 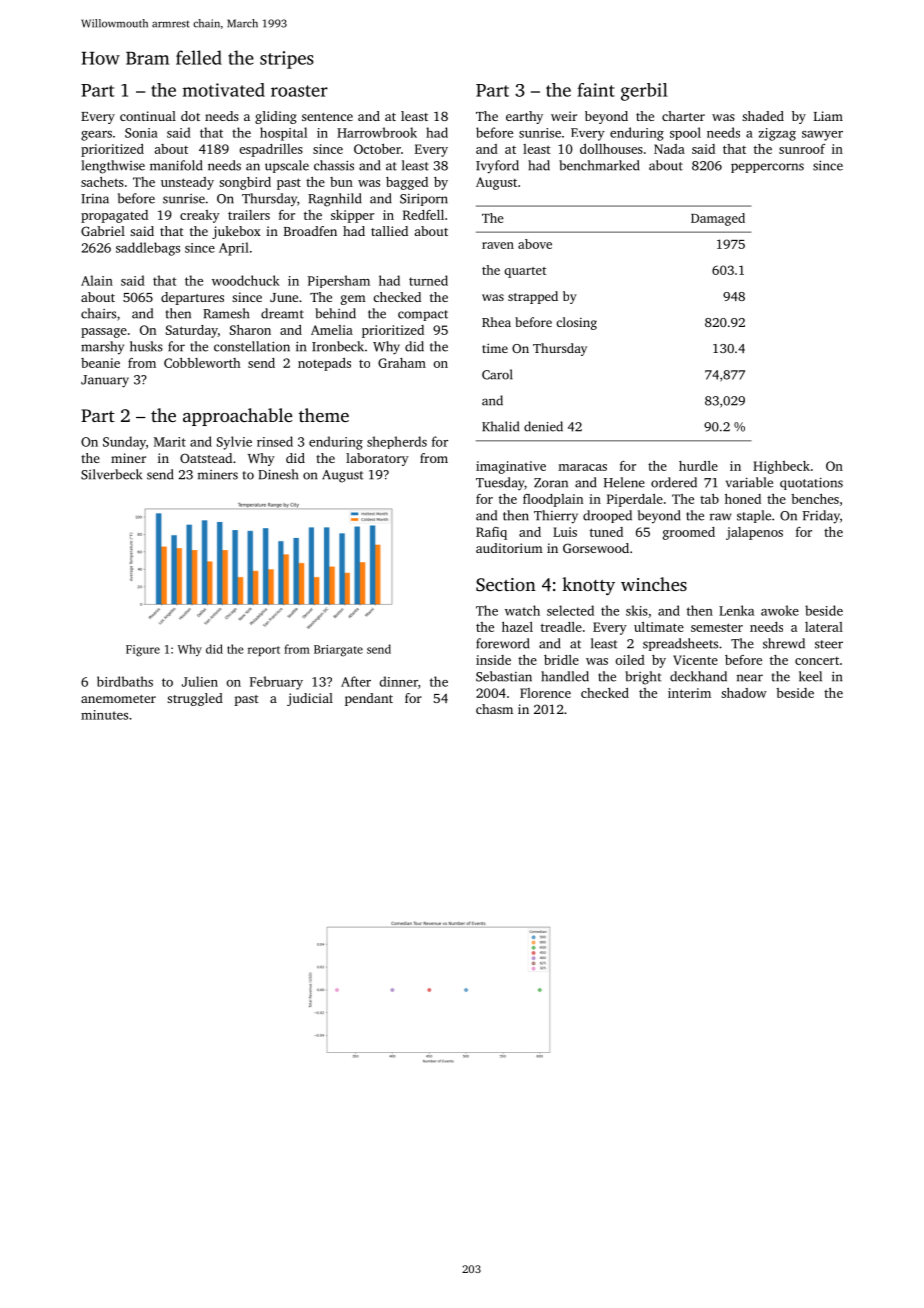 What do you see at coordinates (195, 699) in the image?
I see `struggled` at bounding box center [195, 699].
